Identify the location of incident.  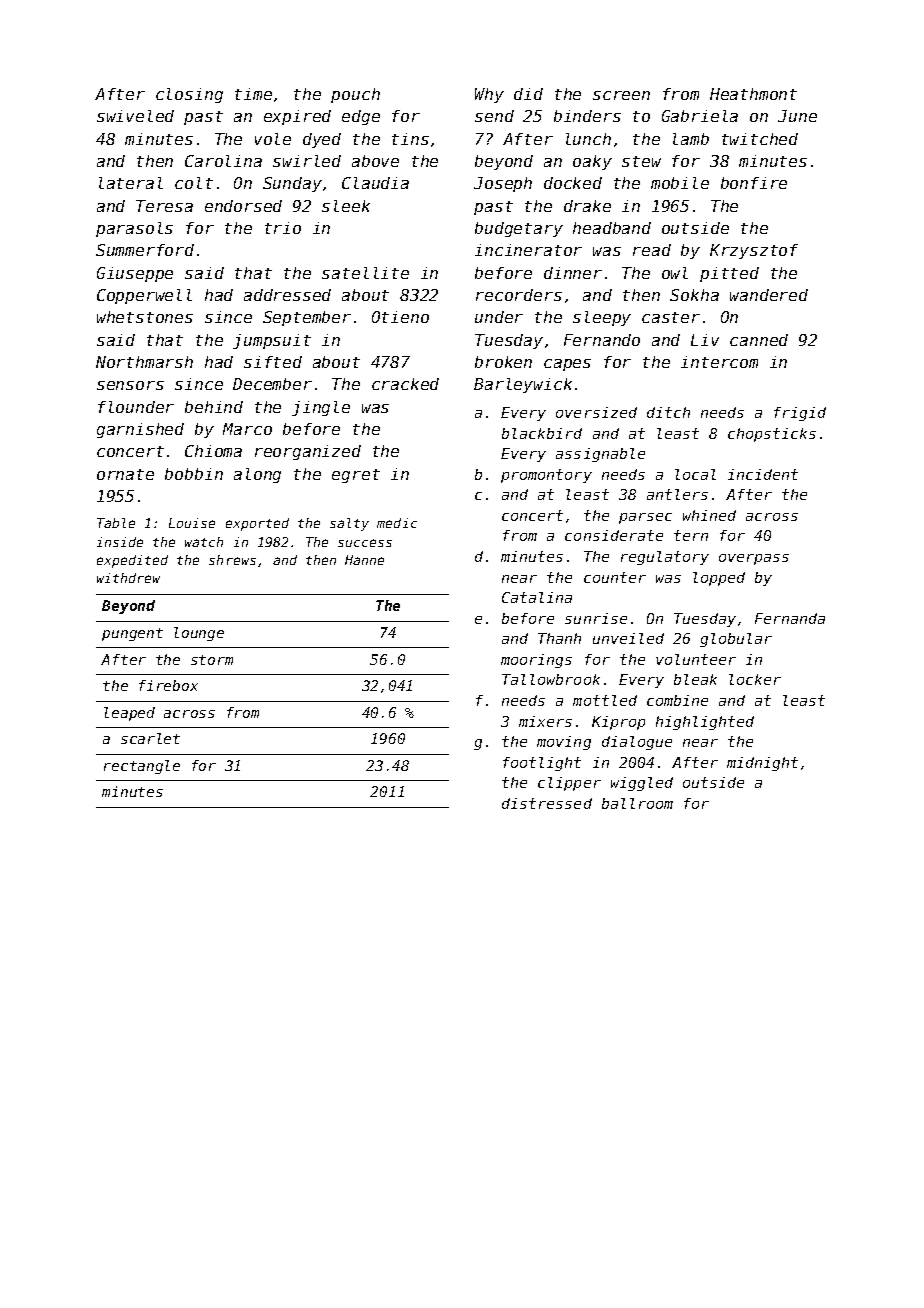
(763, 474).
